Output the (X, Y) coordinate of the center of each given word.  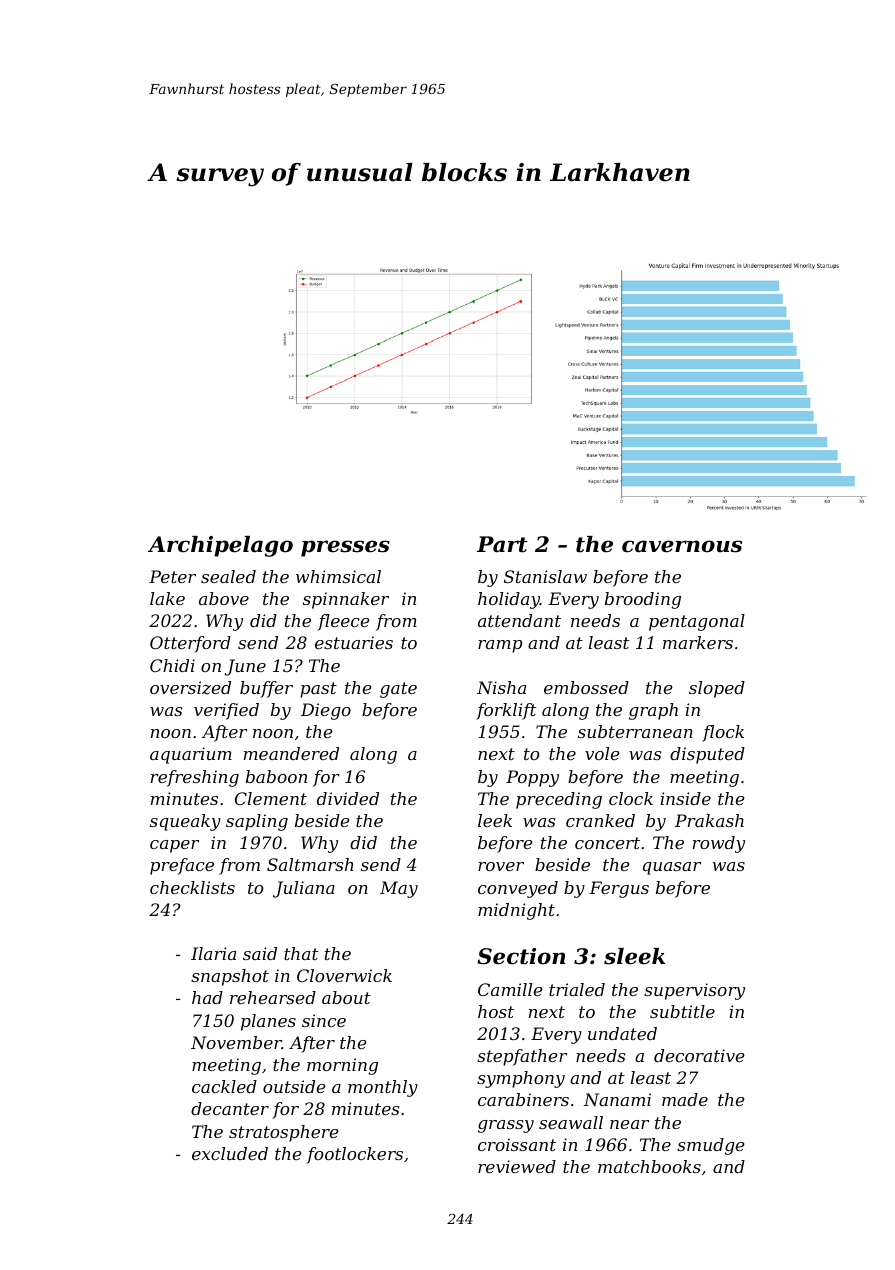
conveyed (518, 889)
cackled (224, 1086)
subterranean (635, 731)
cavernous (682, 546)
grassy (506, 1126)
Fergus (619, 889)
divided (348, 798)
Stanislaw (545, 576)
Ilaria (213, 953)
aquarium (191, 755)
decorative (699, 1055)
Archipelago (220, 546)
